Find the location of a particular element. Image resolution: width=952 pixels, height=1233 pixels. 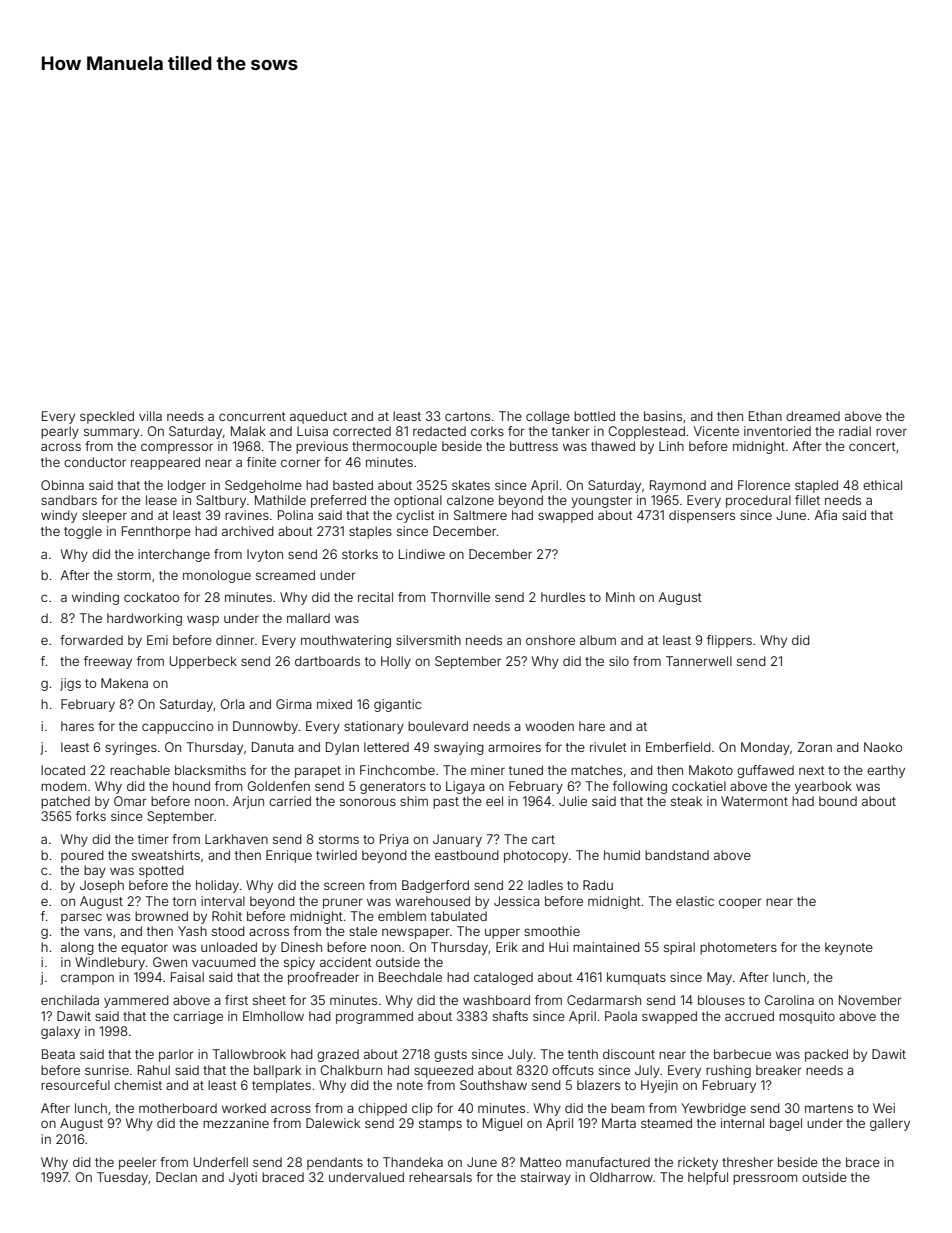

rover is located at coordinates (891, 432).
